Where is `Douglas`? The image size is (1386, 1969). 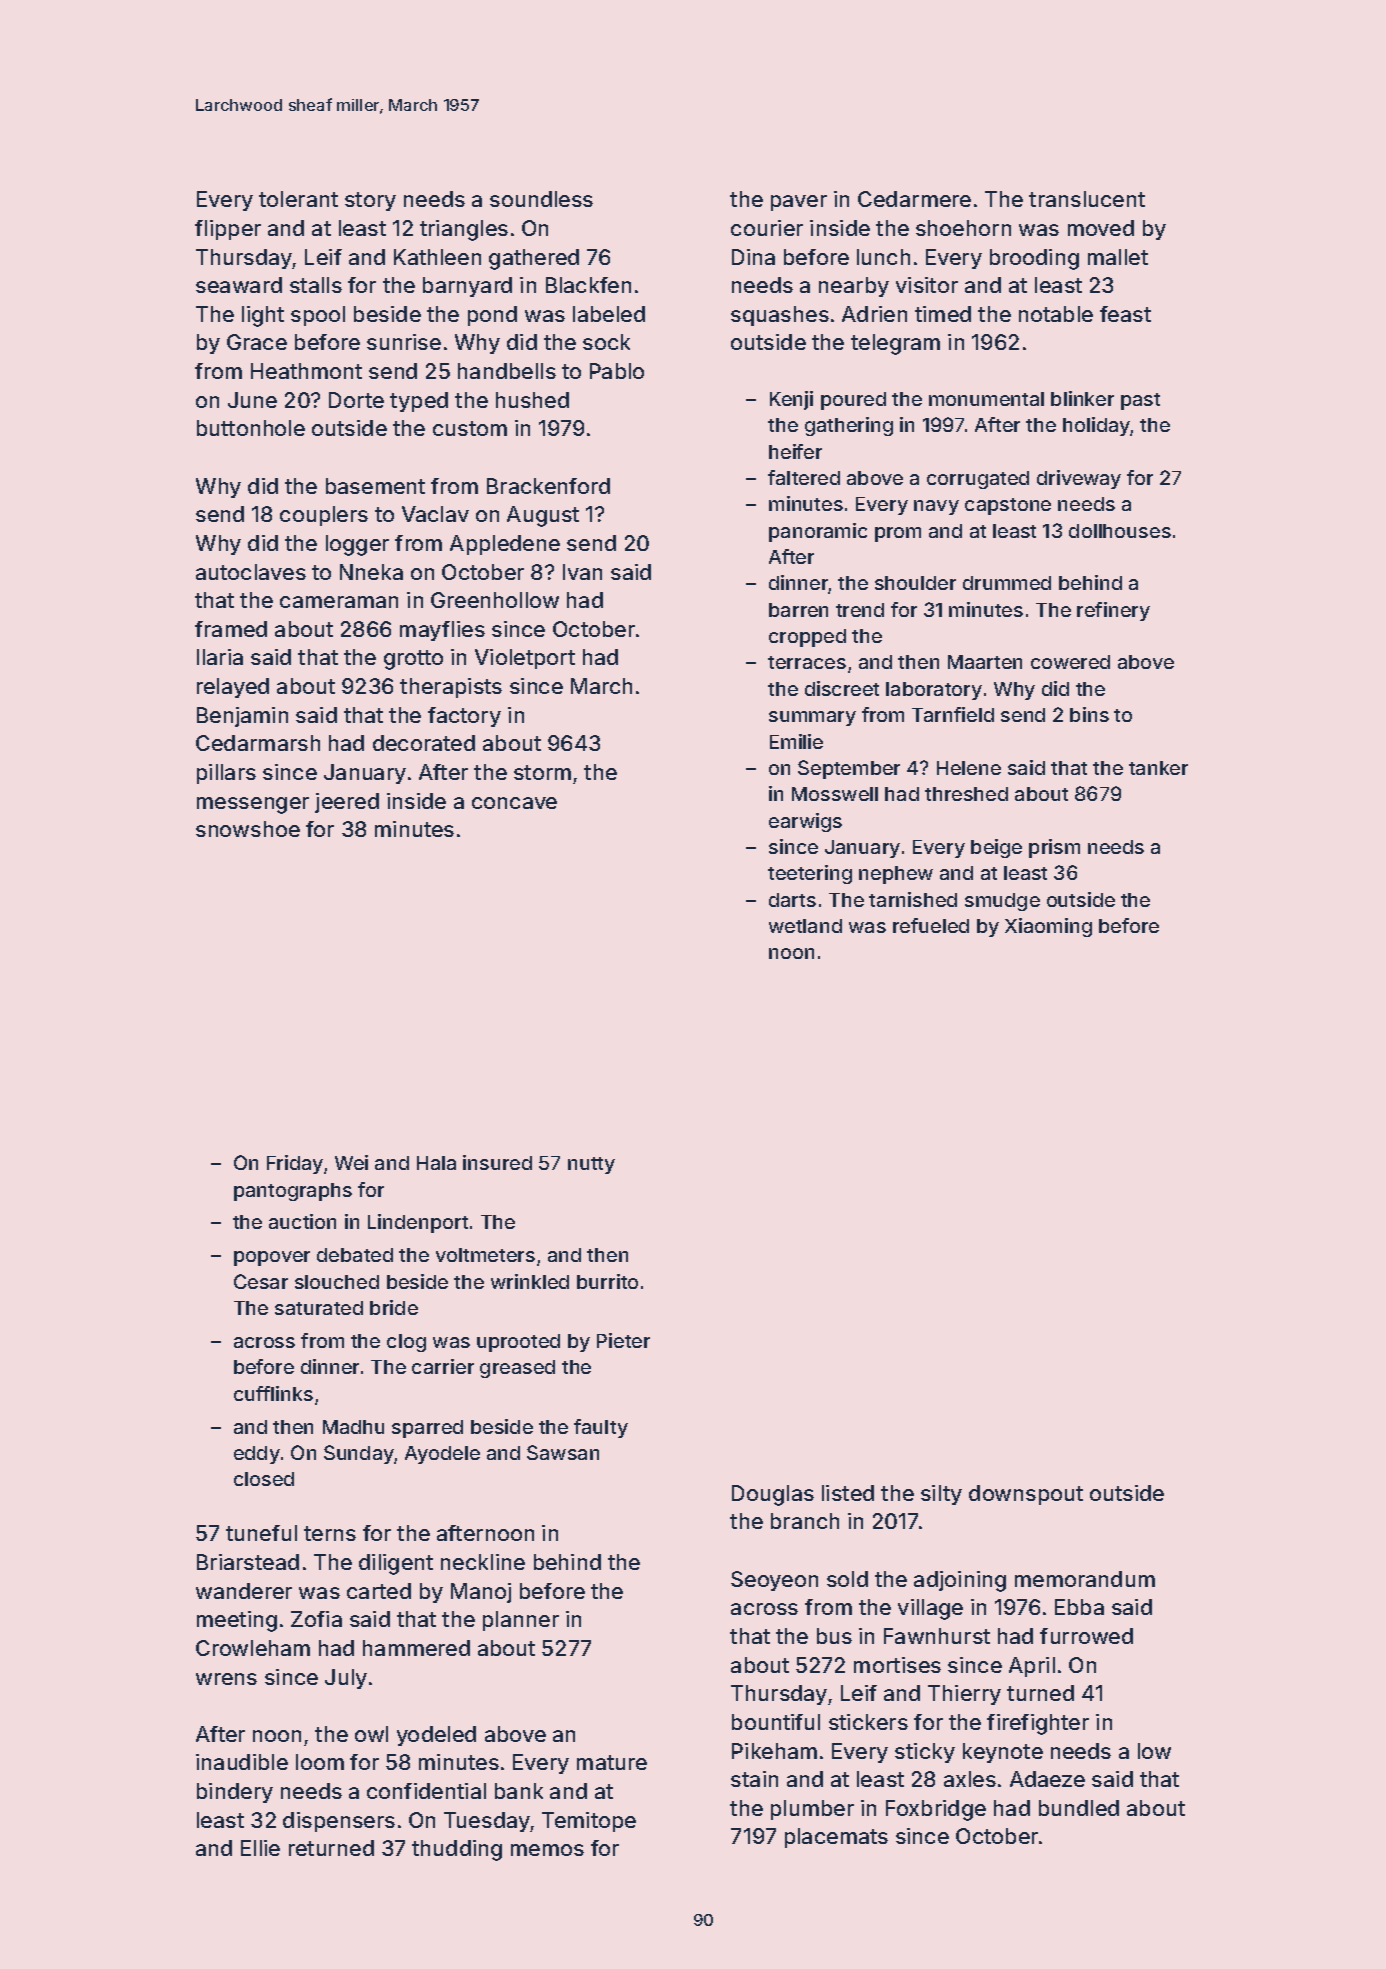
Douglas is located at coordinates (773, 1495).
